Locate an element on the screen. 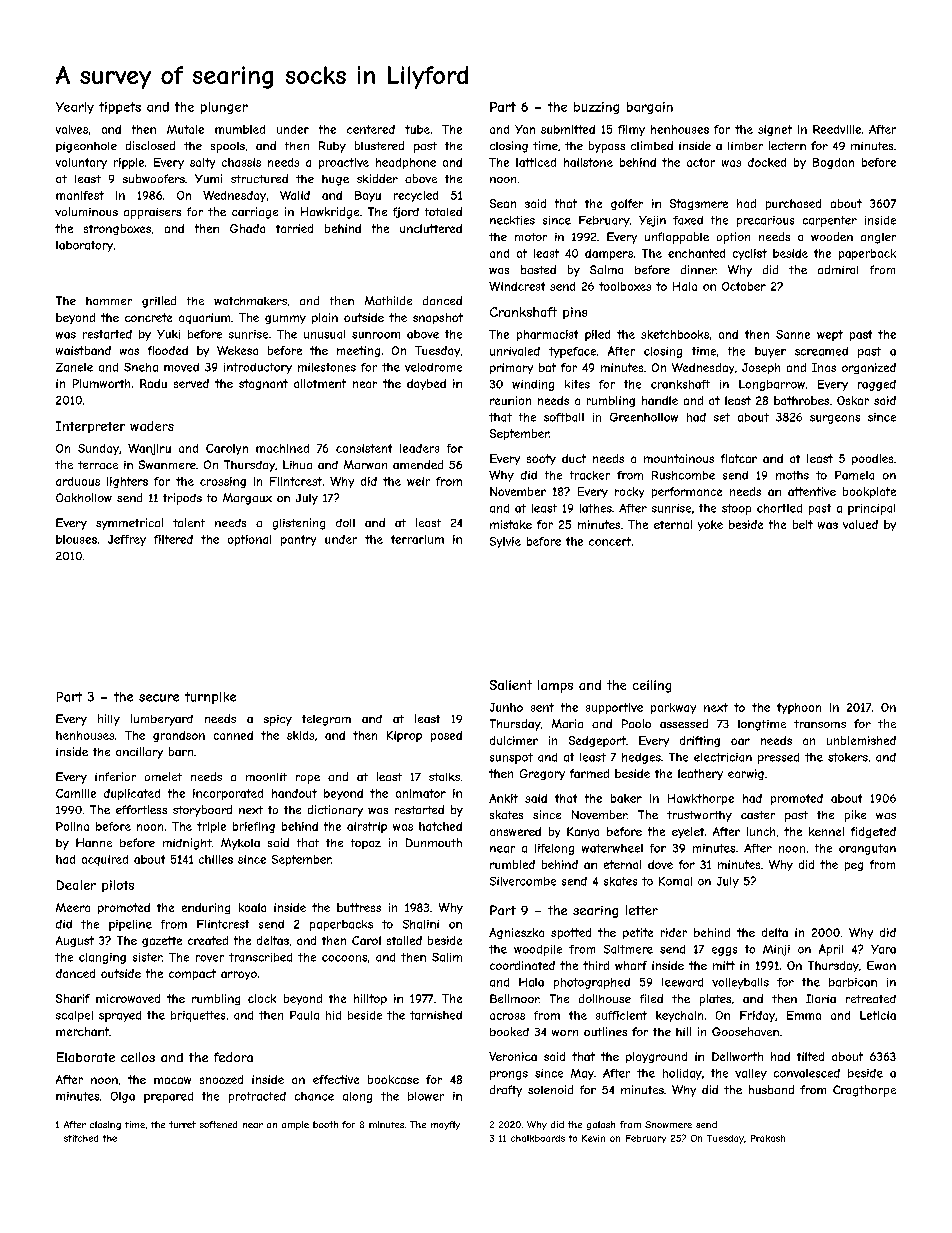 The width and height of the screenshot is (952, 1233). pressed is located at coordinates (778, 758).
